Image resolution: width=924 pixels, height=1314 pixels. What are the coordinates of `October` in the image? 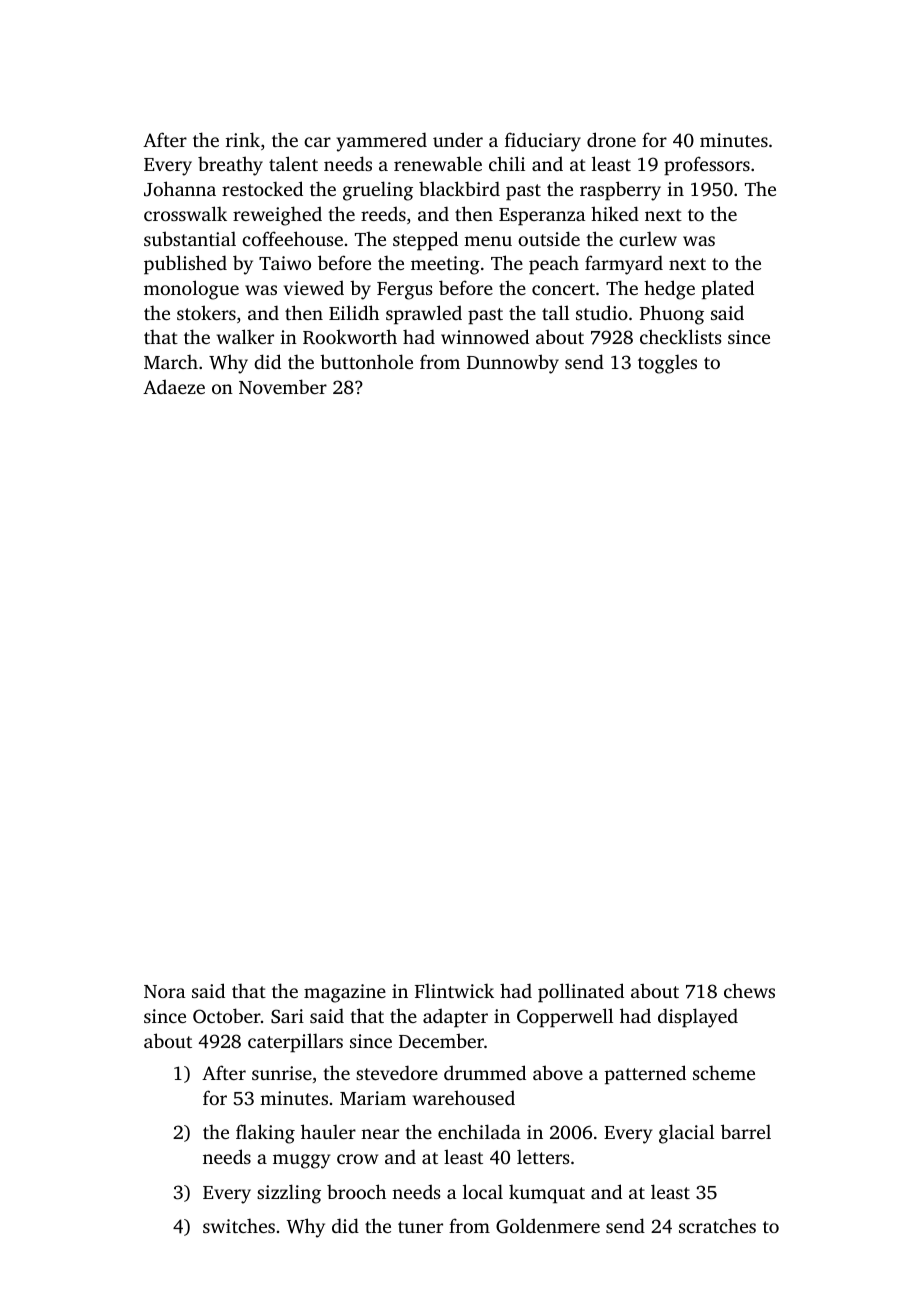 It's located at (227, 1016).
